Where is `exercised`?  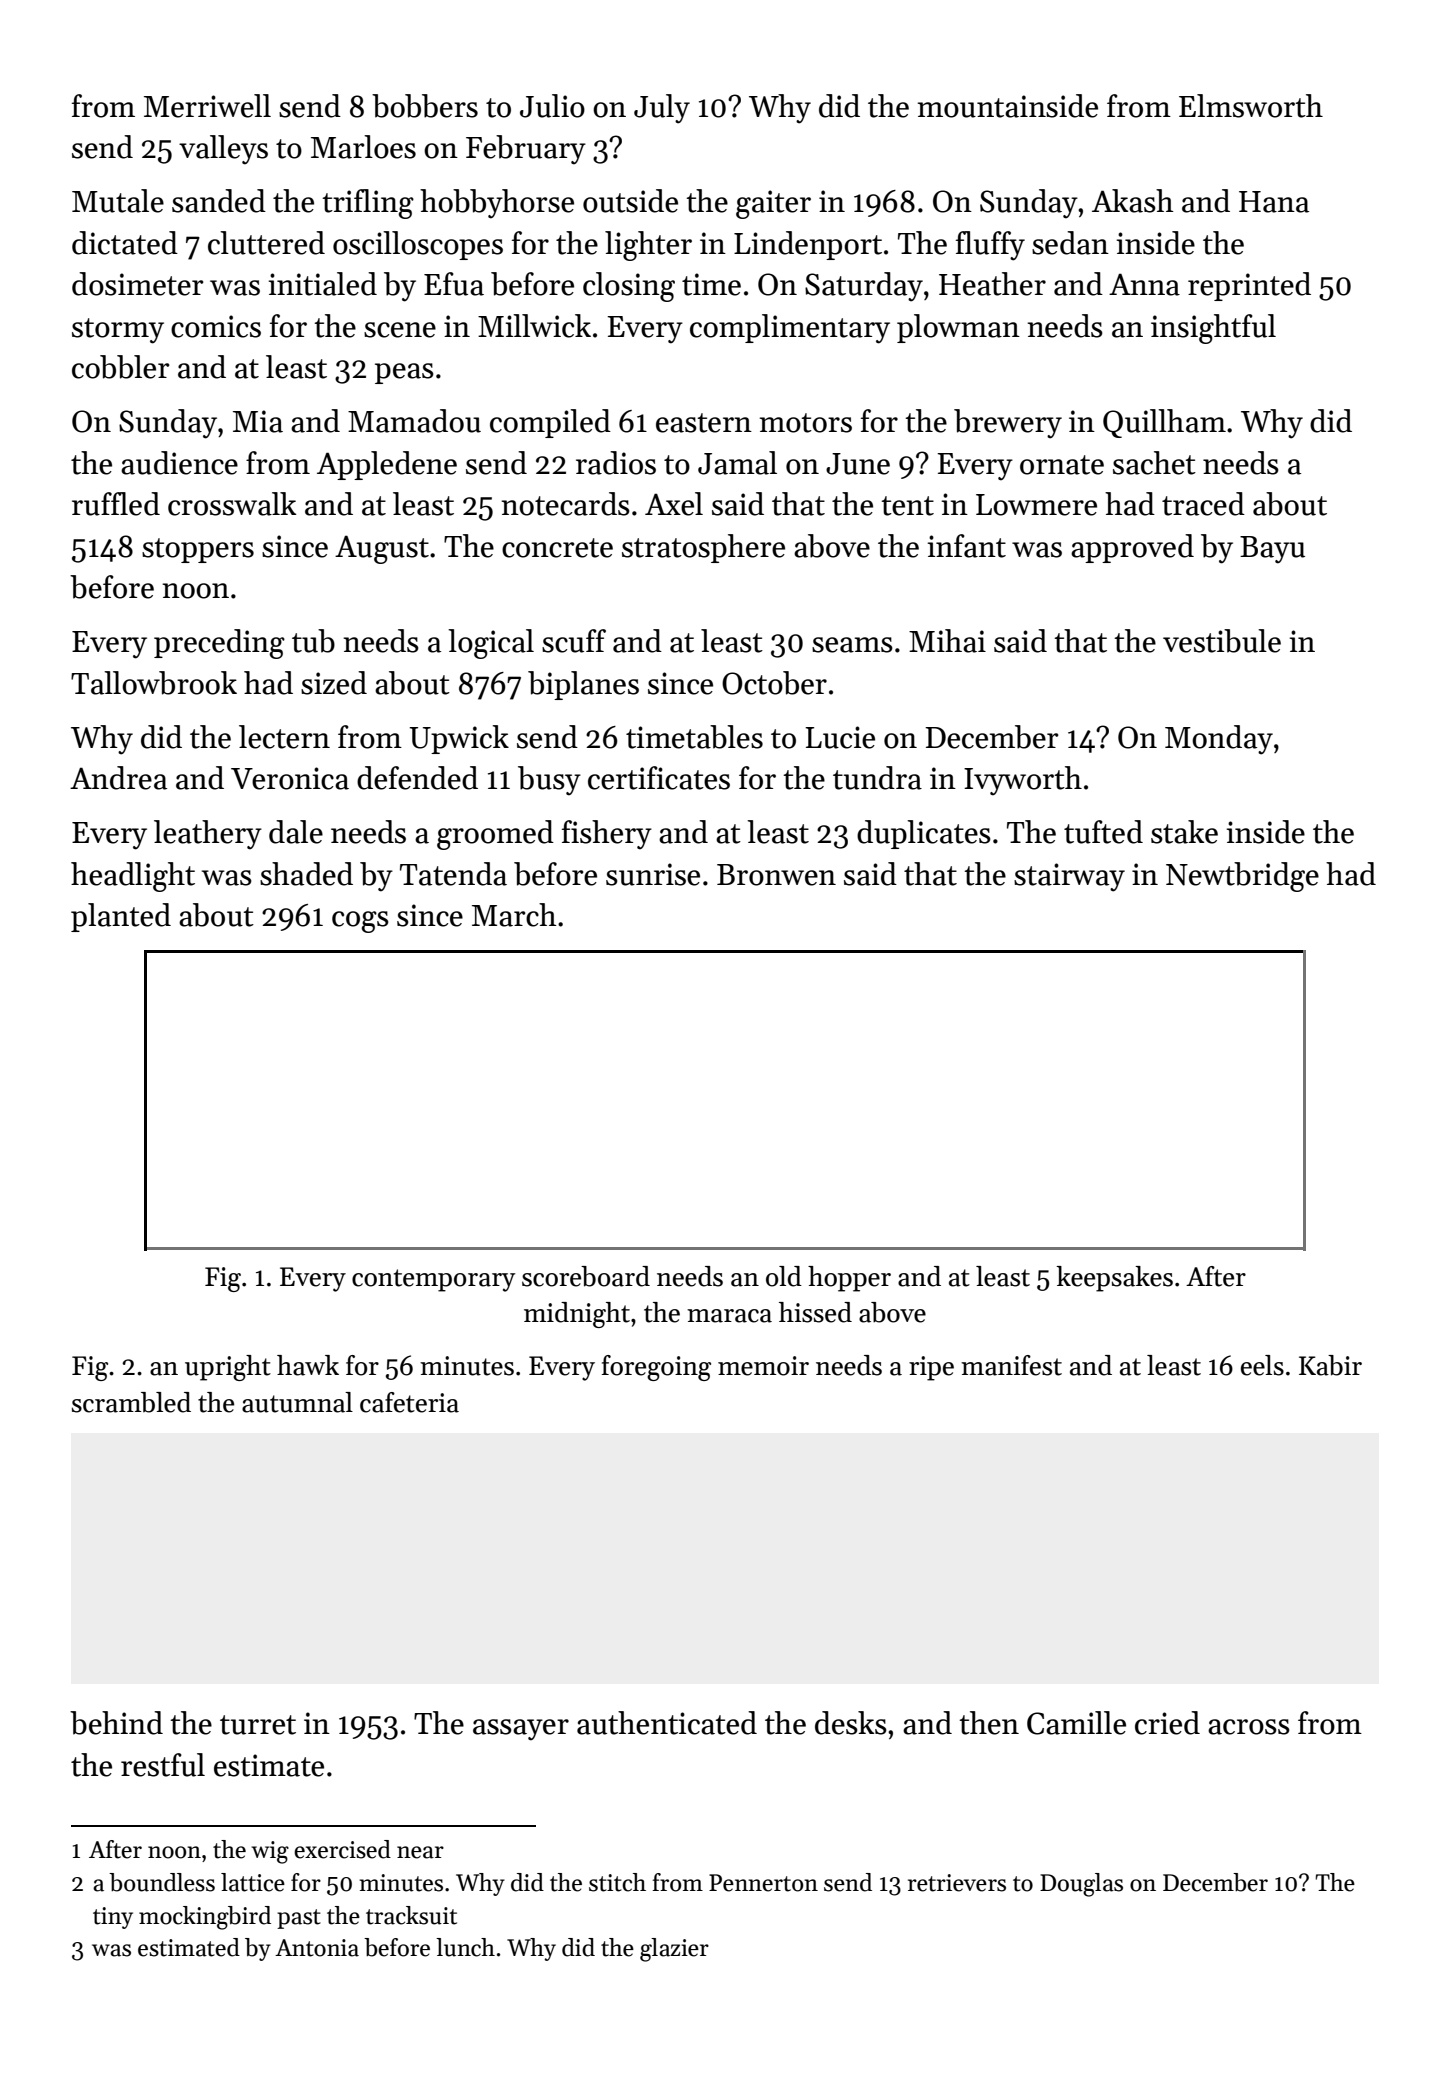 exercised is located at coordinates (342, 1849).
